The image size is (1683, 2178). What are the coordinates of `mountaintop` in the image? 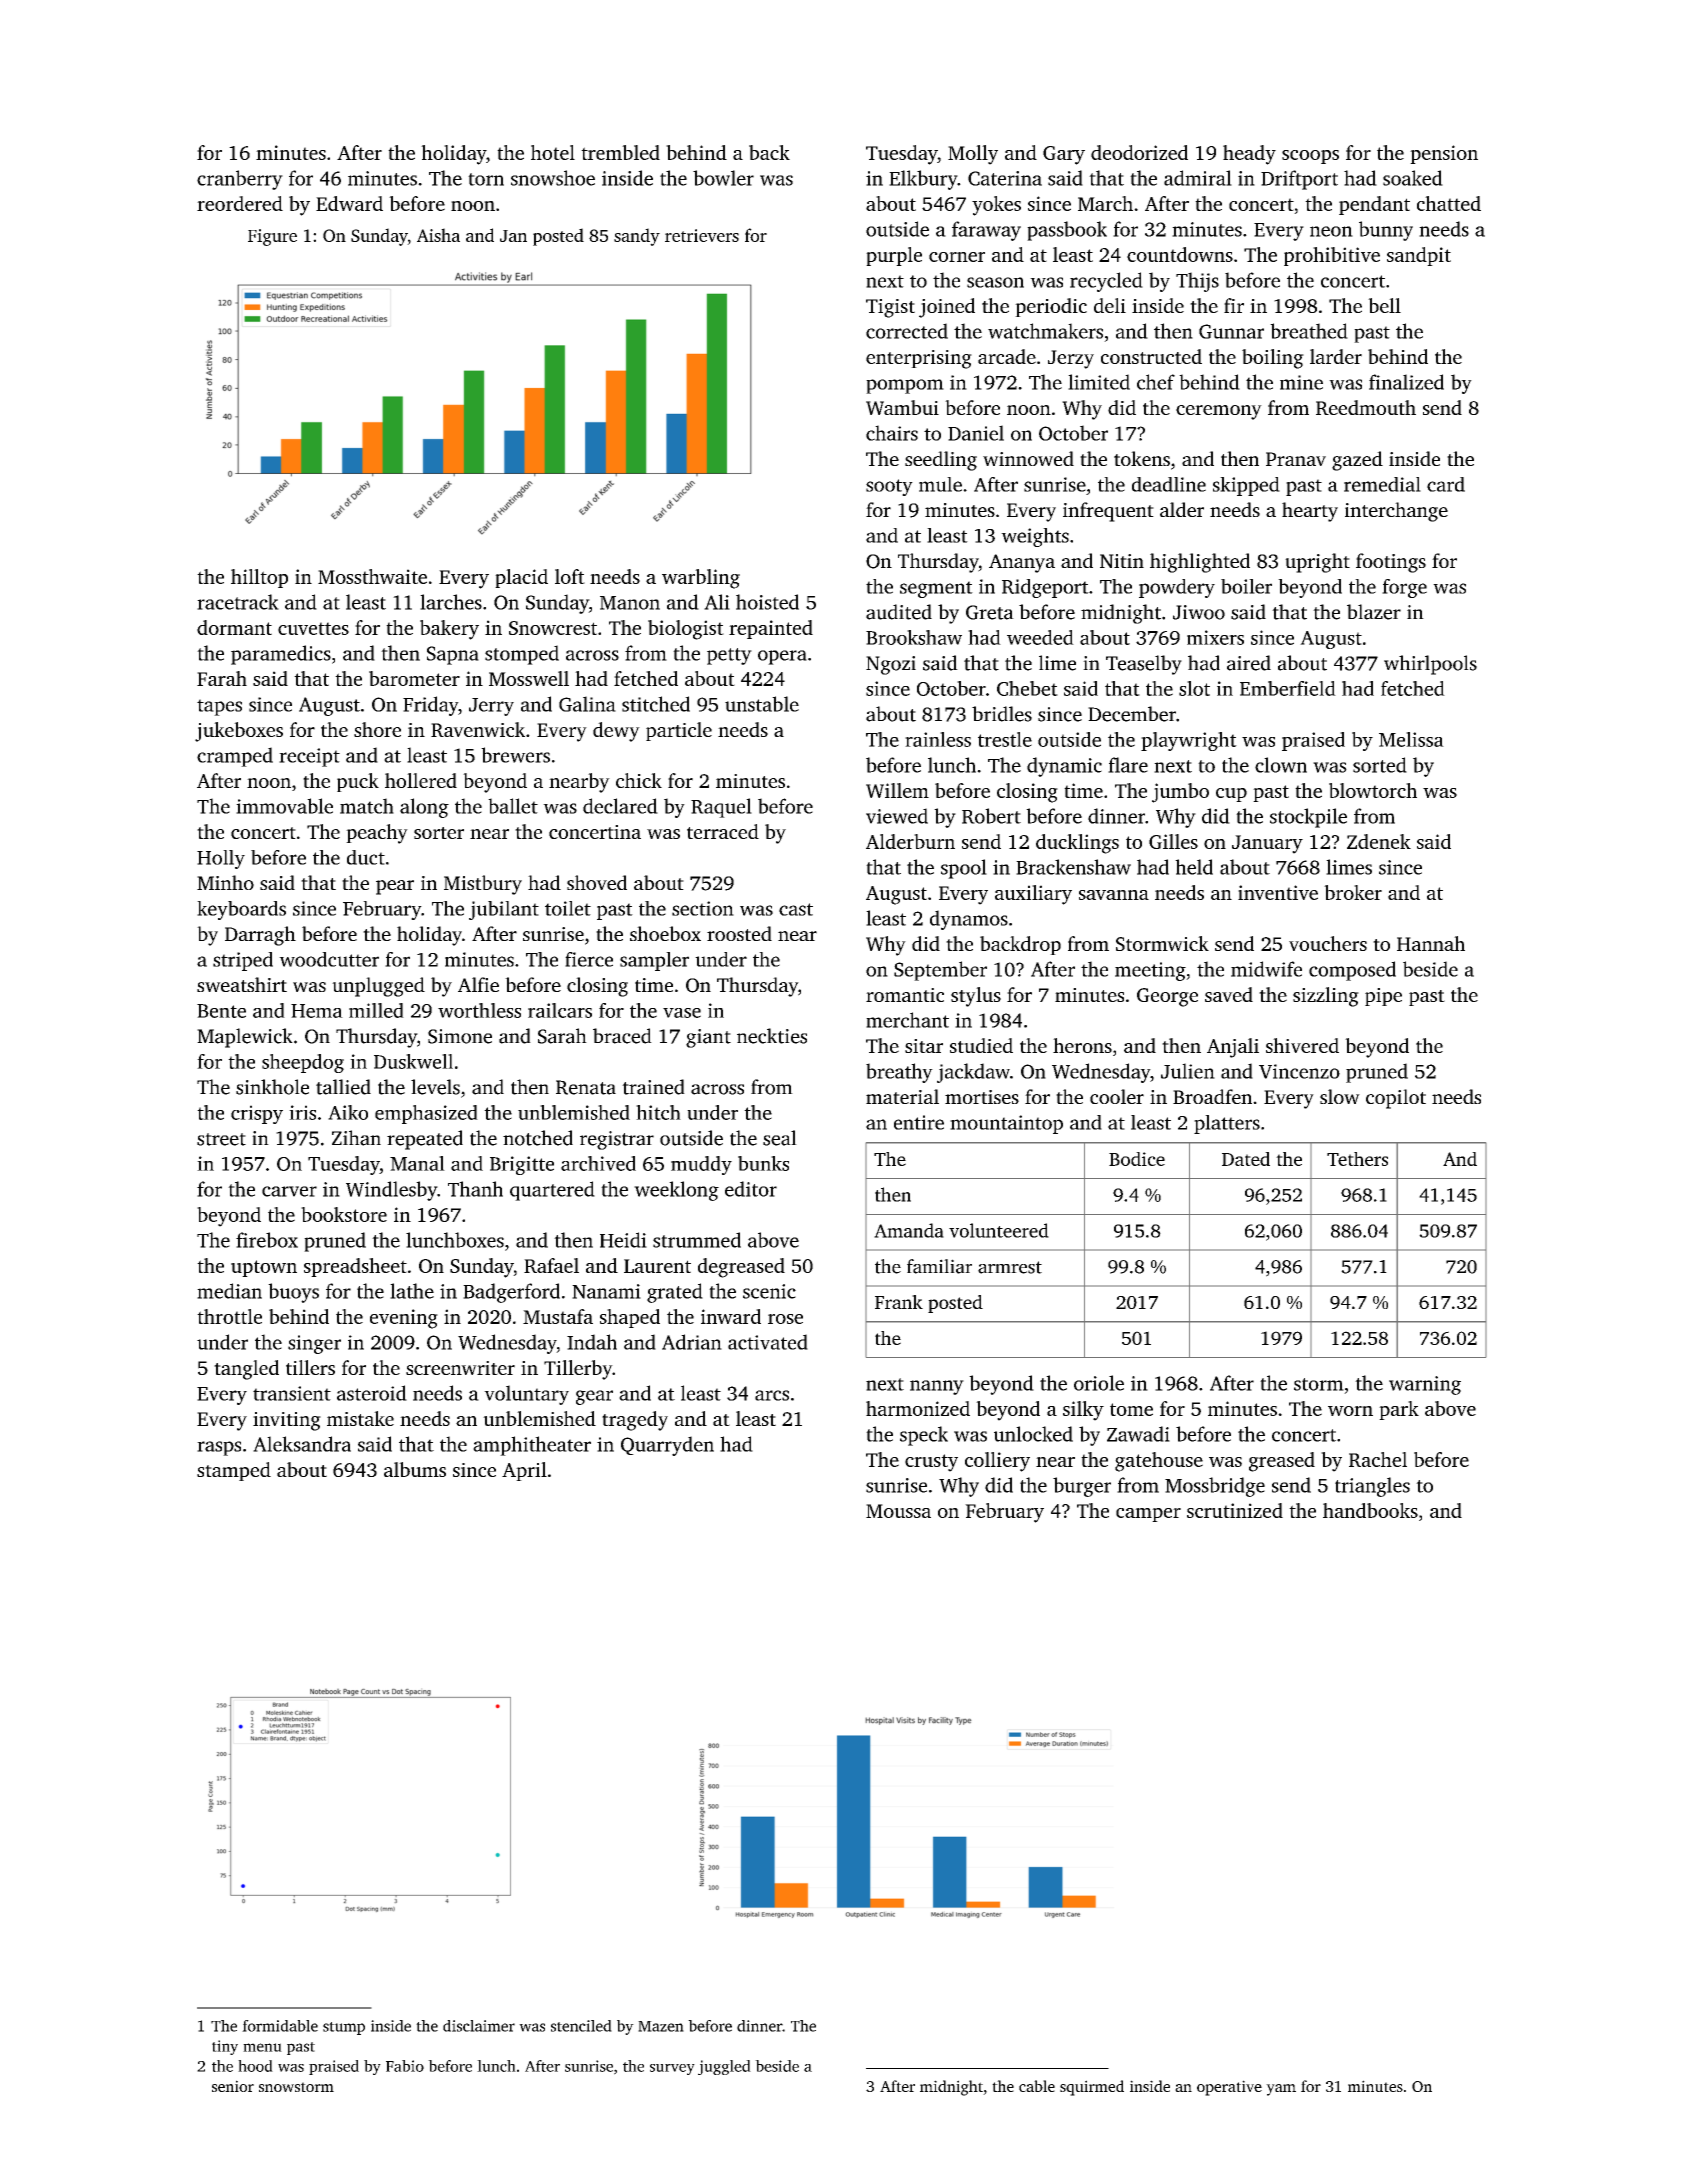 It's located at (1006, 1124).
